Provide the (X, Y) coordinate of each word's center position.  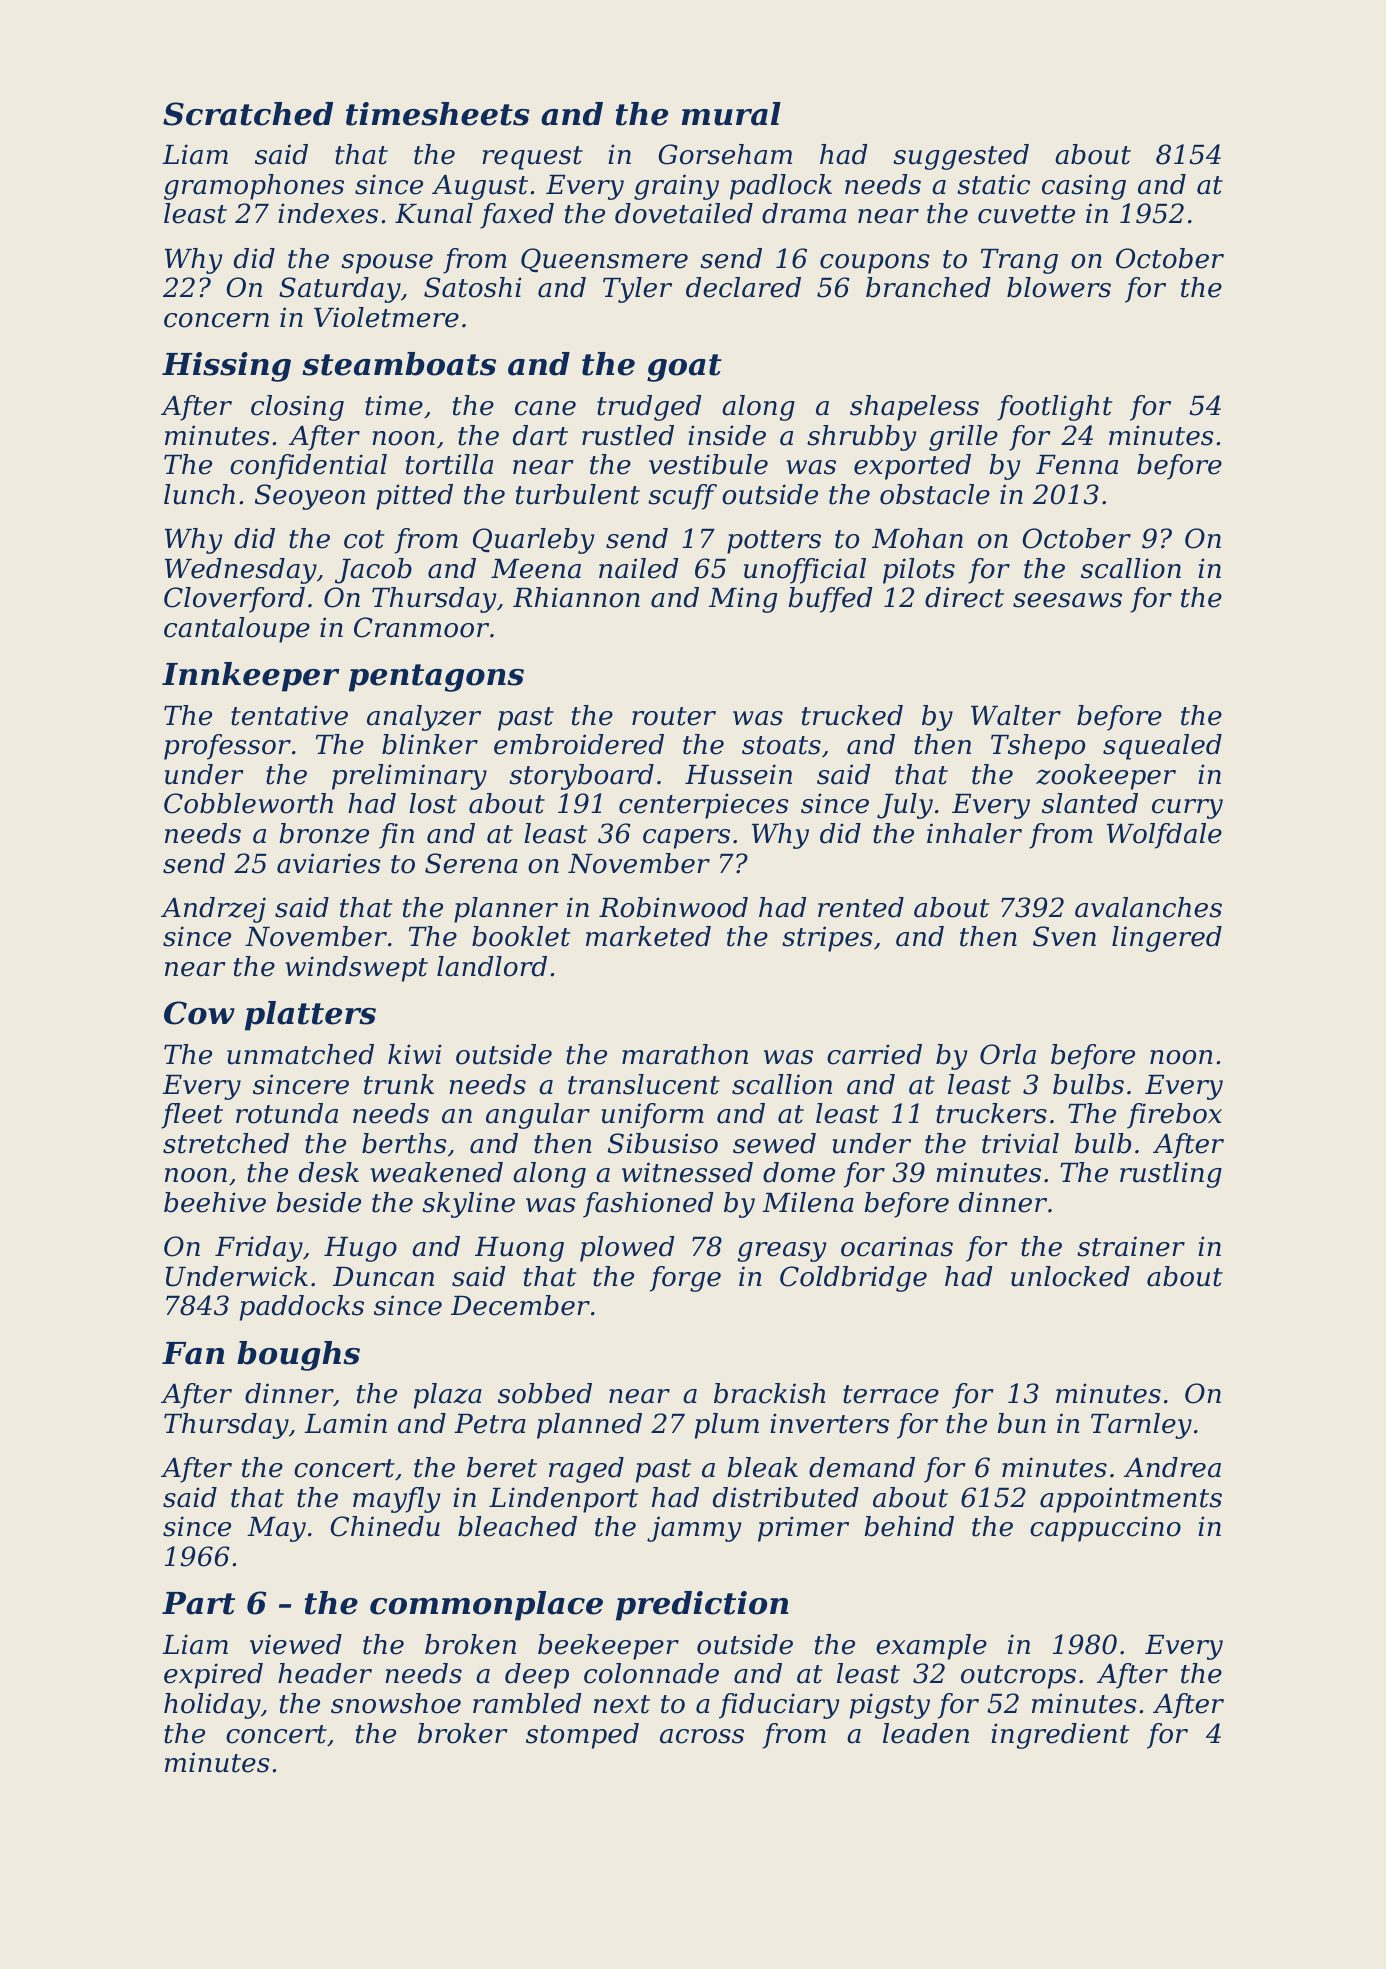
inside (727, 435)
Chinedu (385, 1526)
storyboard (581, 777)
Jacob (373, 571)
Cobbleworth (248, 803)
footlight (1054, 408)
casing (1084, 187)
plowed (627, 1249)
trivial (1020, 1143)
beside (318, 1202)
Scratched (248, 114)
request (532, 158)
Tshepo (1038, 747)
